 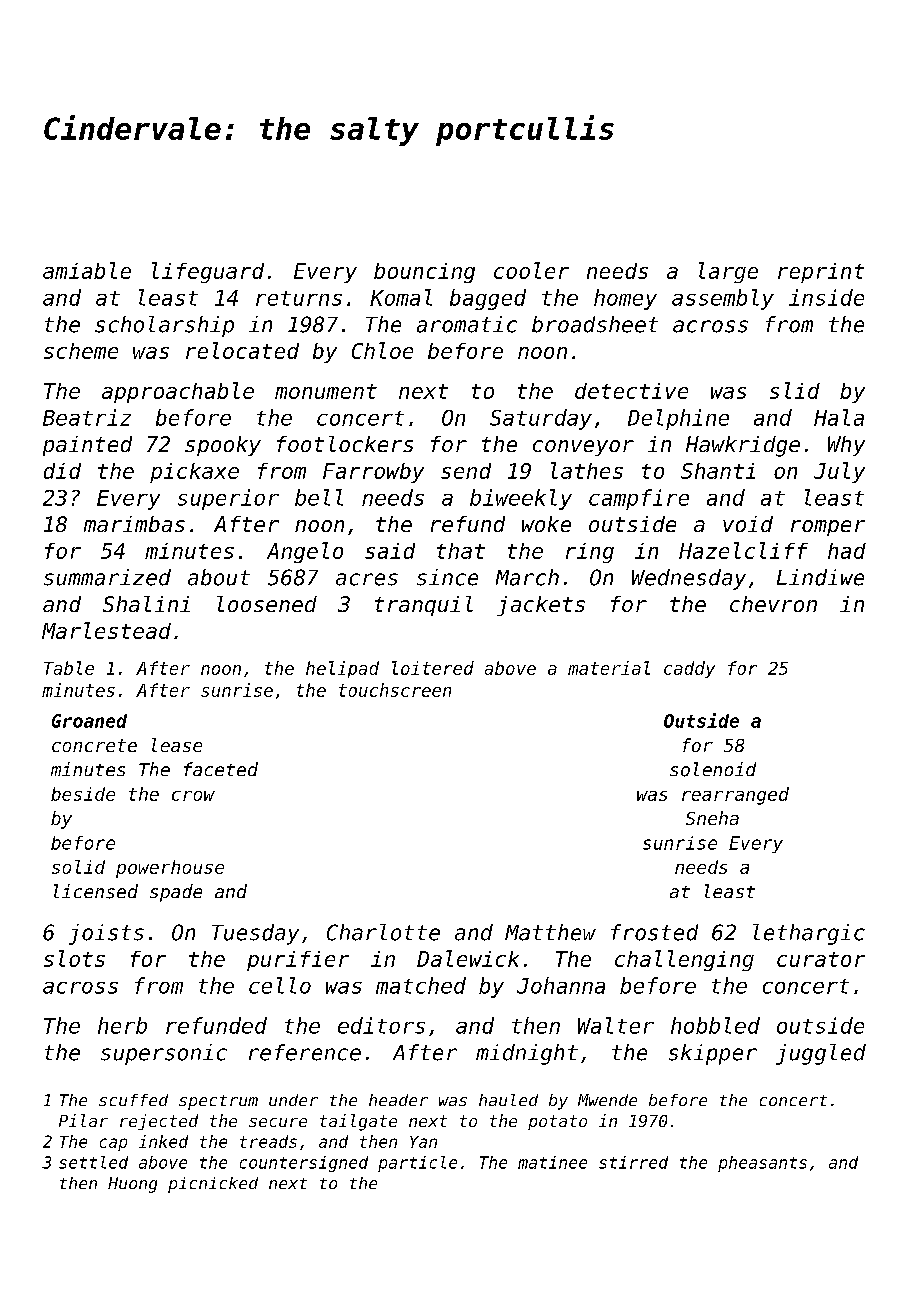 I want to click on scholarship, so click(x=164, y=326).
